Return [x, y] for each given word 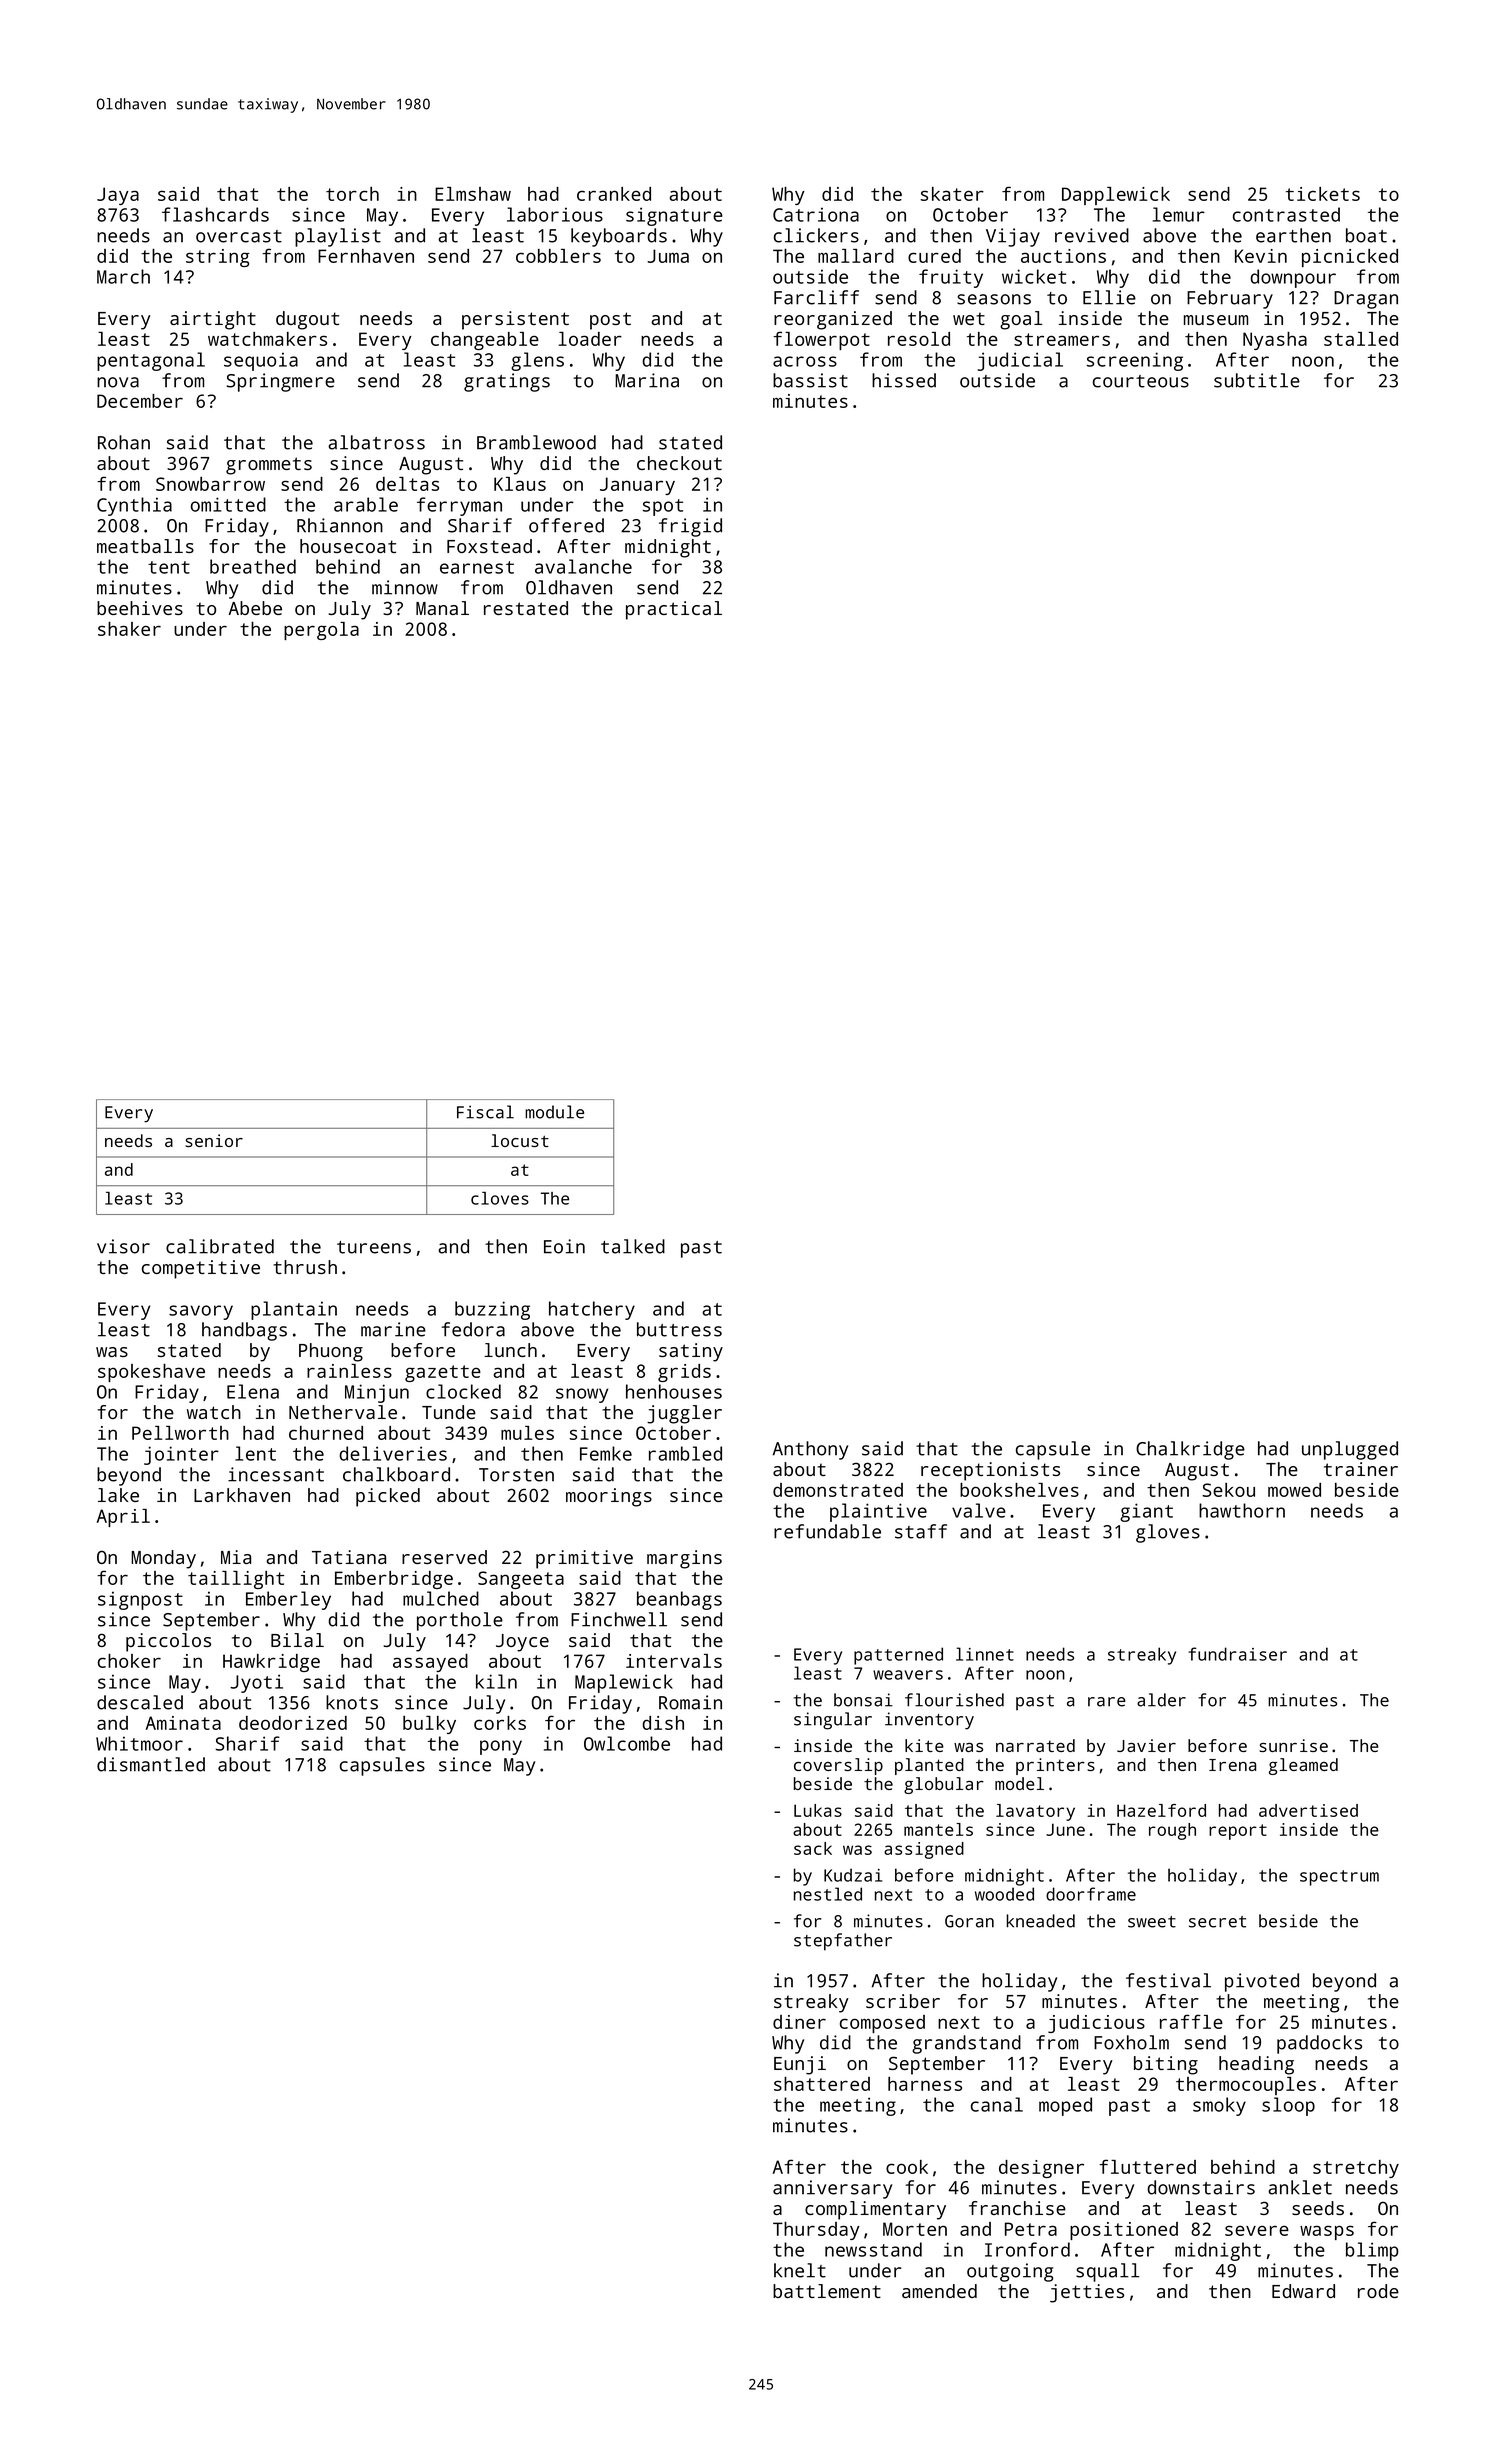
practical [674, 610]
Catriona [816, 214]
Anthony [810, 1450]
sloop [1288, 2106]
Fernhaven [366, 256]
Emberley [288, 1600]
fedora [473, 1329]
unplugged [1350, 1450]
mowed [1294, 1490]
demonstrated [838, 1490]
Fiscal [485, 1112]
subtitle [1257, 380]
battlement [827, 2291]
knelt [800, 2270]
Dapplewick [1116, 196]
